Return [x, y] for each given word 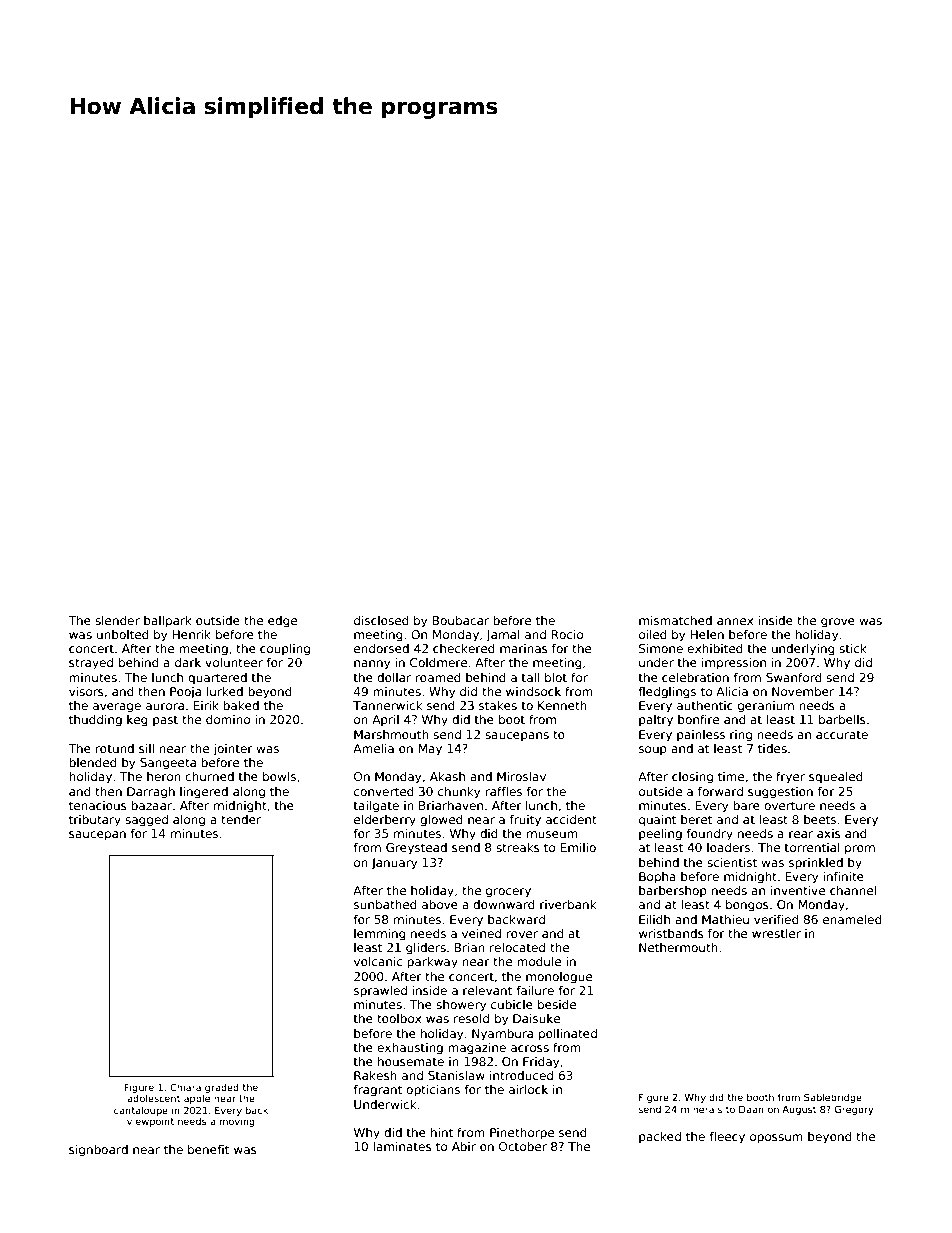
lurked [224, 691]
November [803, 691]
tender [241, 819]
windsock [533, 691]
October [523, 1146]
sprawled [380, 992]
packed [660, 1138]
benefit [208, 1149]
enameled [852, 919]
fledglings [667, 693]
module [539, 961]
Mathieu [725, 919]
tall [531, 677]
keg [137, 721]
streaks [518, 847]
